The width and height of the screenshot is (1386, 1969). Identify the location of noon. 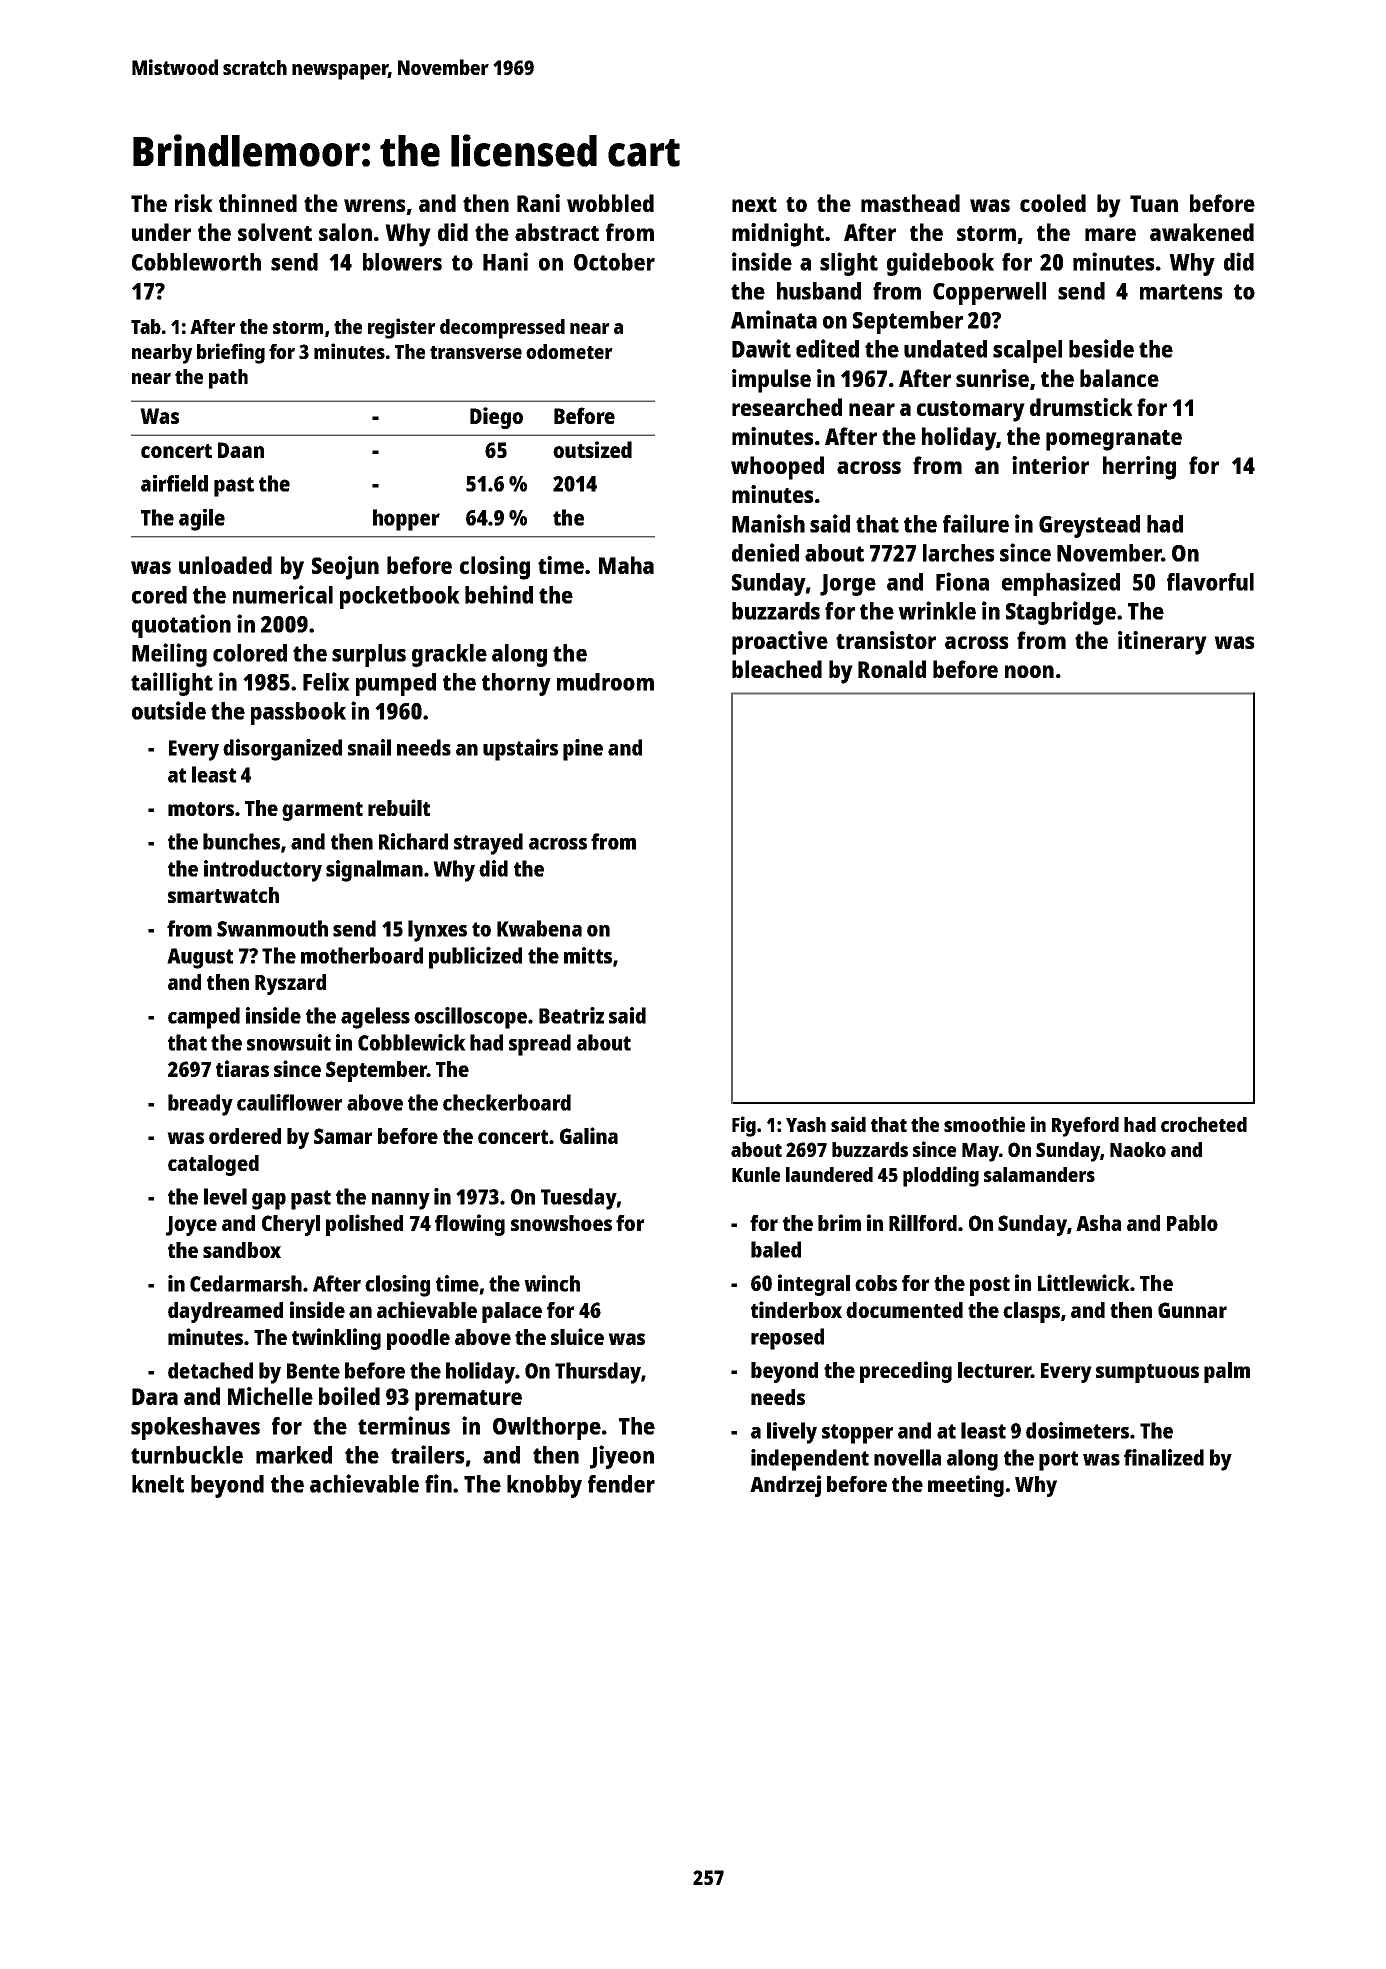
(1029, 671).
